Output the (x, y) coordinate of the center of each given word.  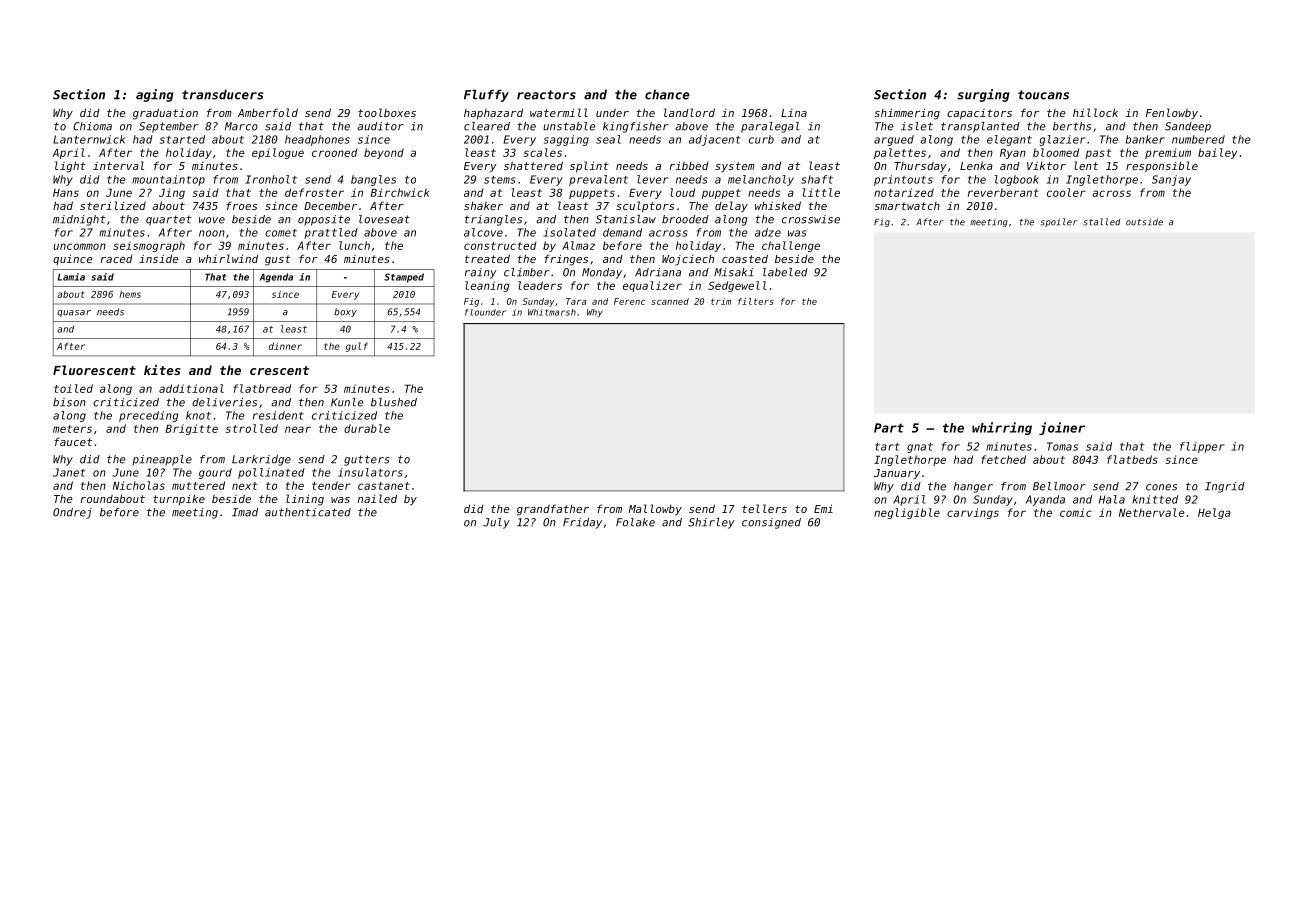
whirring (1002, 428)
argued (894, 140)
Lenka (976, 165)
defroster (314, 192)
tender (331, 485)
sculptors (645, 207)
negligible (907, 513)
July (496, 523)
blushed (394, 402)
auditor (380, 126)
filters (756, 301)
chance (667, 94)
